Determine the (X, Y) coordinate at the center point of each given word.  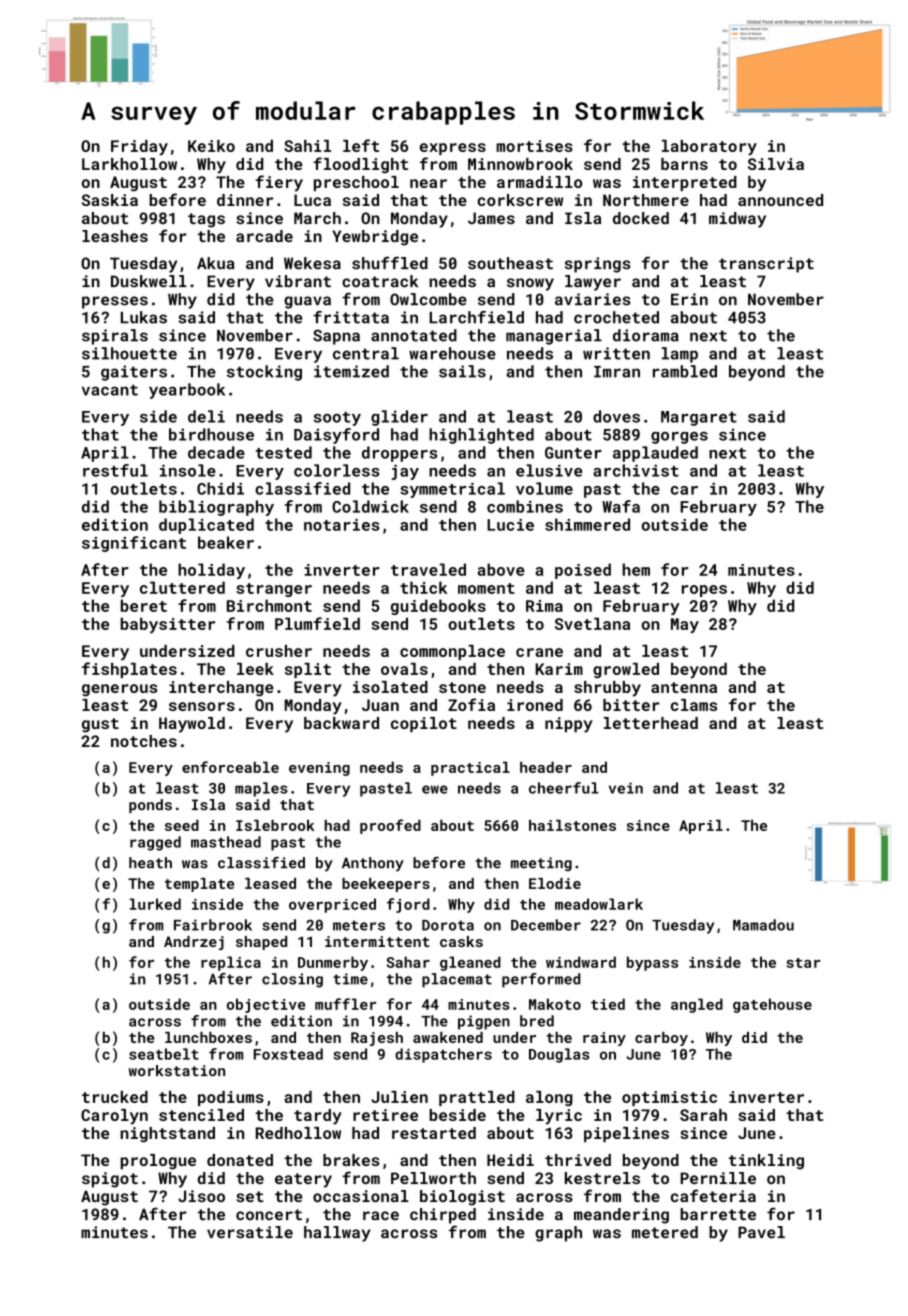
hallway (337, 1234)
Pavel (761, 1232)
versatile (250, 1232)
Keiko (211, 146)
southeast (510, 263)
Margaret (699, 418)
